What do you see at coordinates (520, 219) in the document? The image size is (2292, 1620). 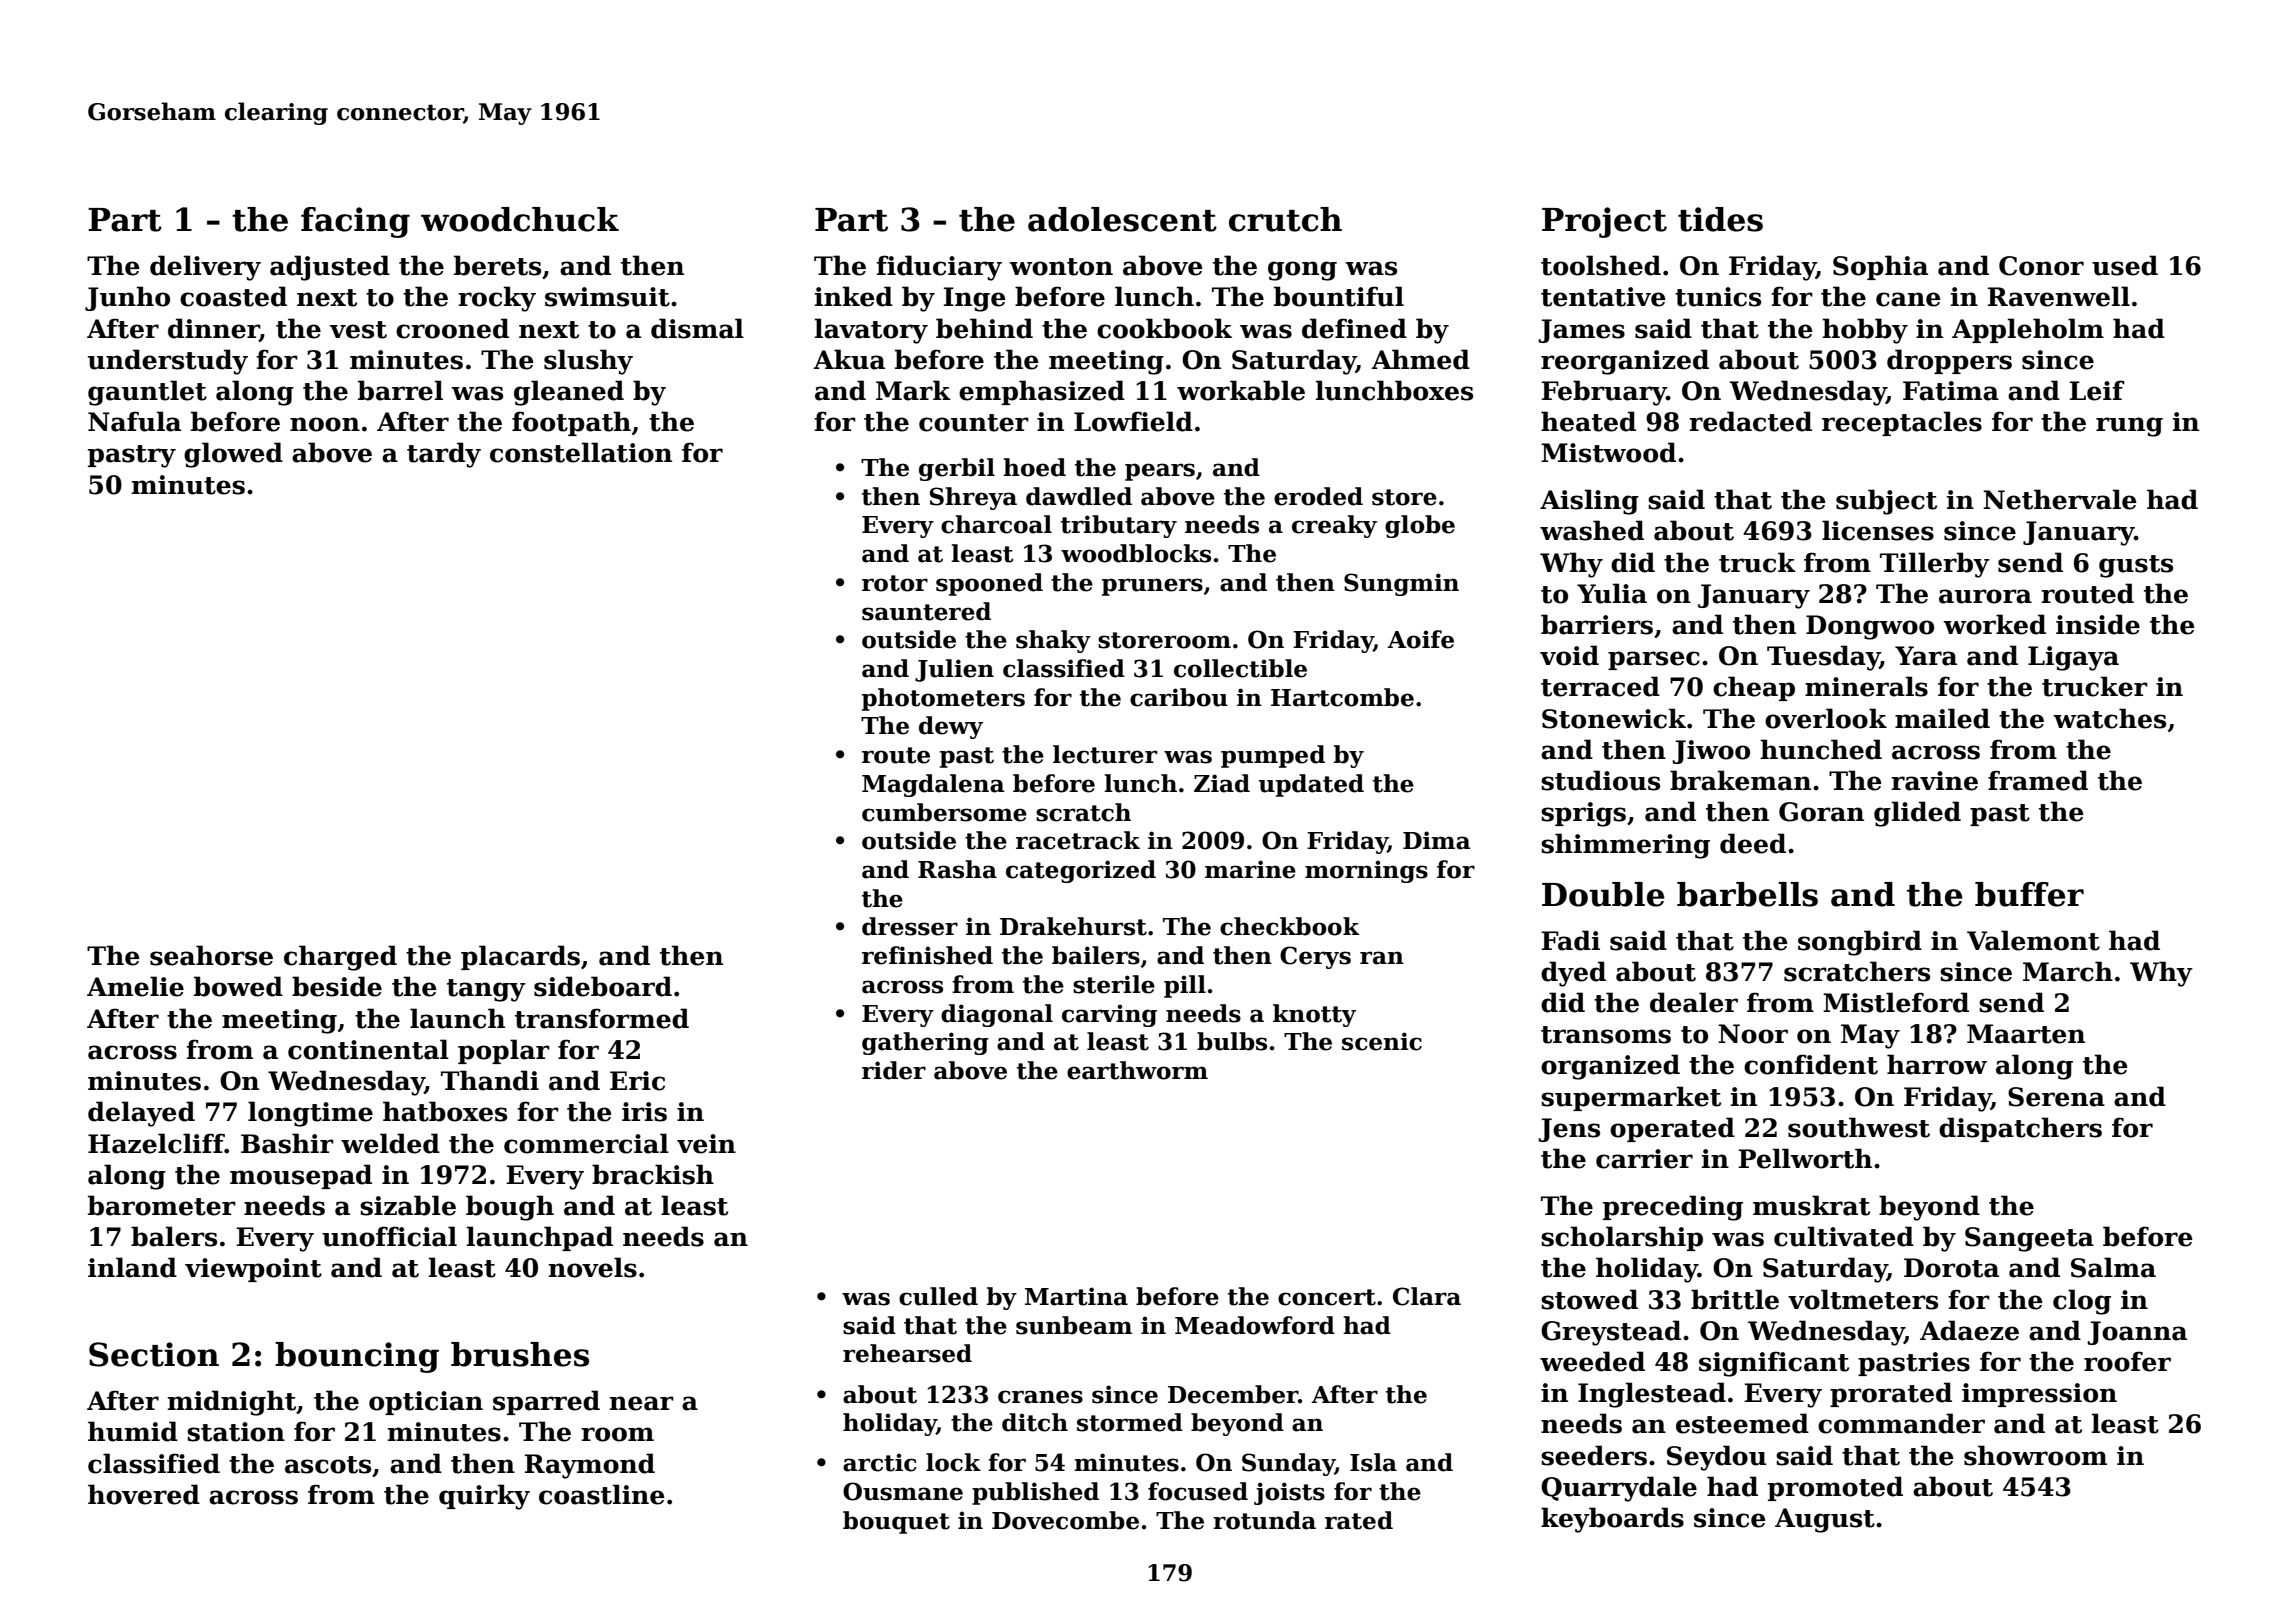 I see `woodchuck` at bounding box center [520, 219].
